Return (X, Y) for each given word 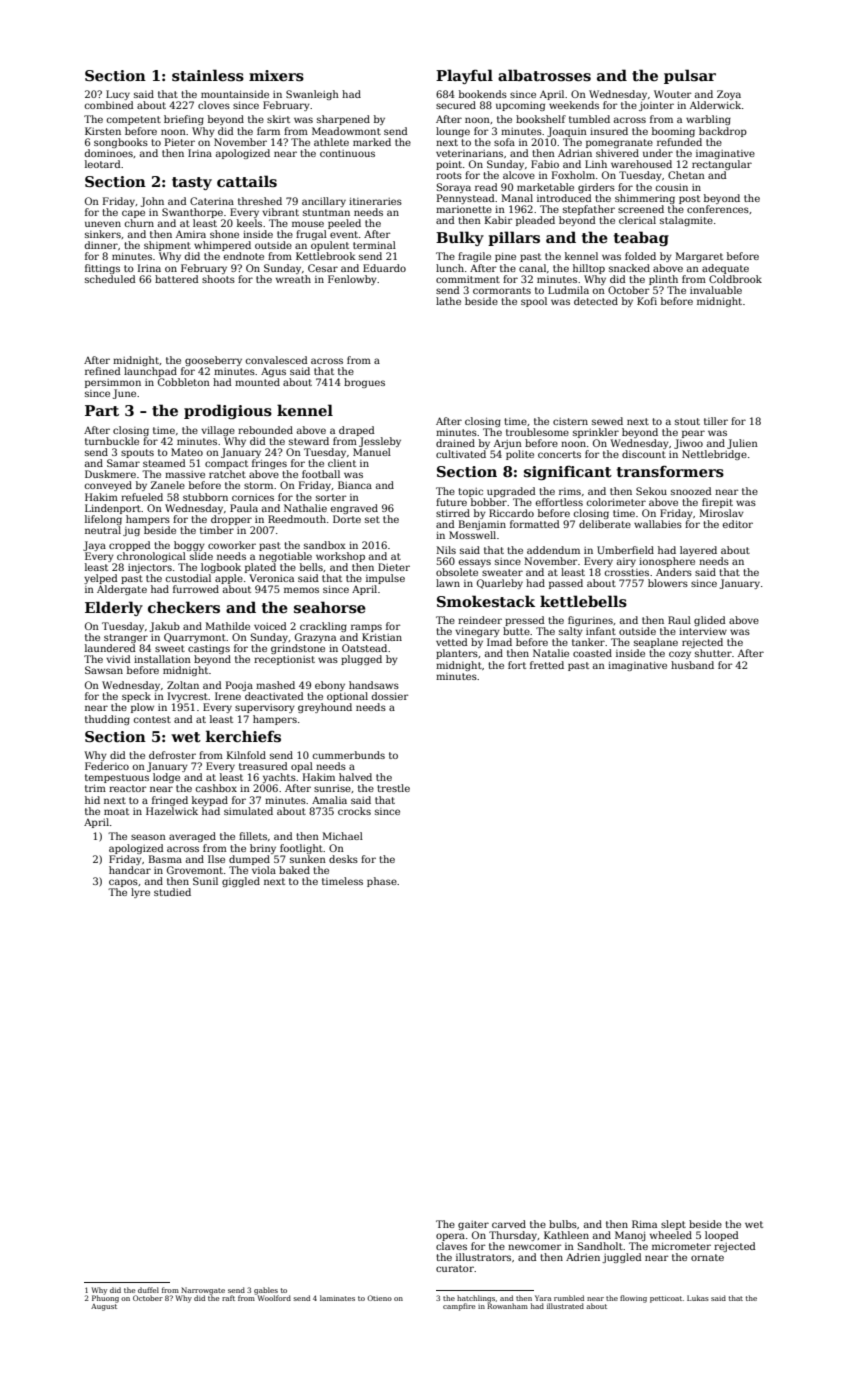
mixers (276, 76)
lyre (140, 893)
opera (450, 1237)
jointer (656, 106)
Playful (464, 76)
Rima (644, 1224)
